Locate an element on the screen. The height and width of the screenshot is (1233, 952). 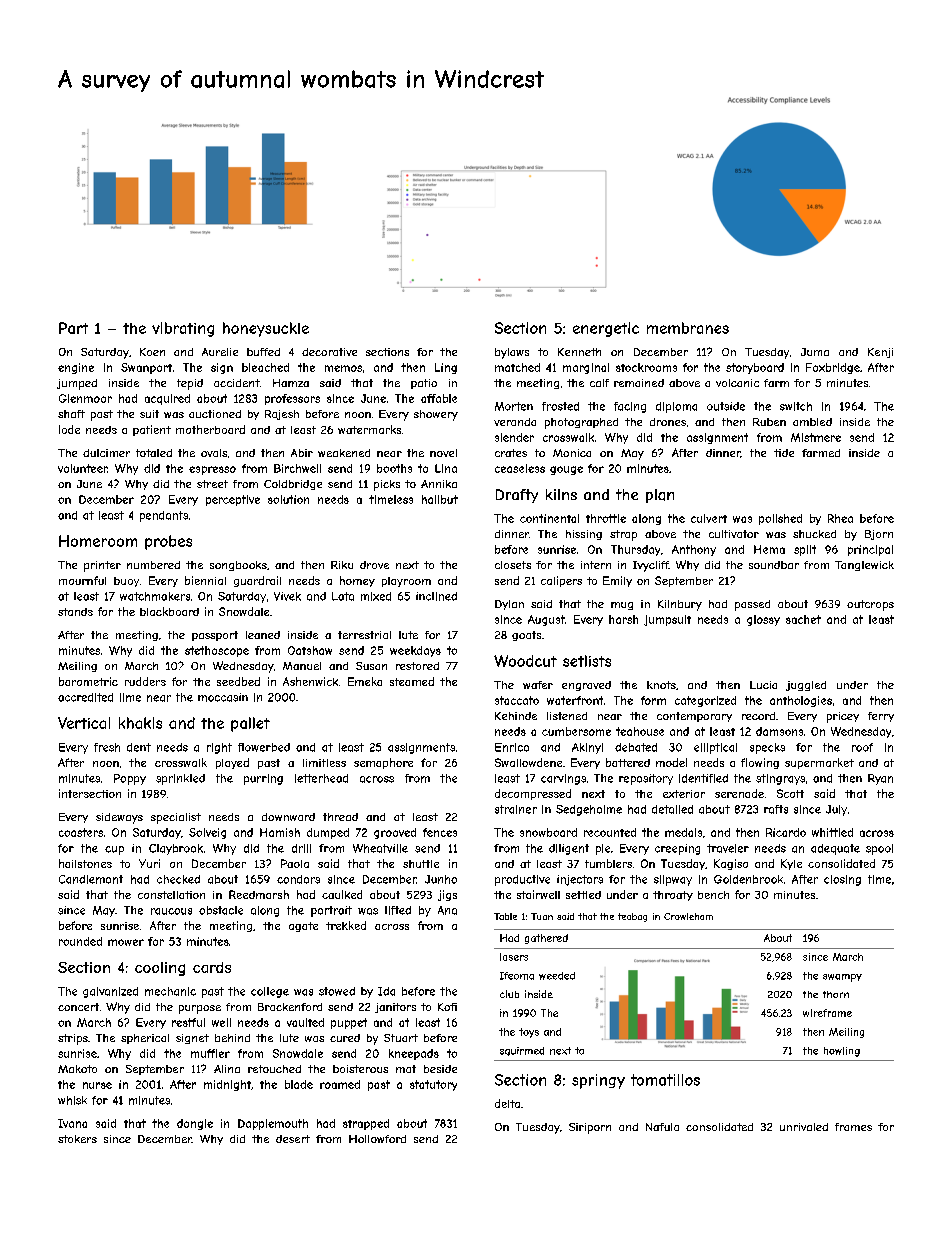
Homeroom is located at coordinates (98, 541).
